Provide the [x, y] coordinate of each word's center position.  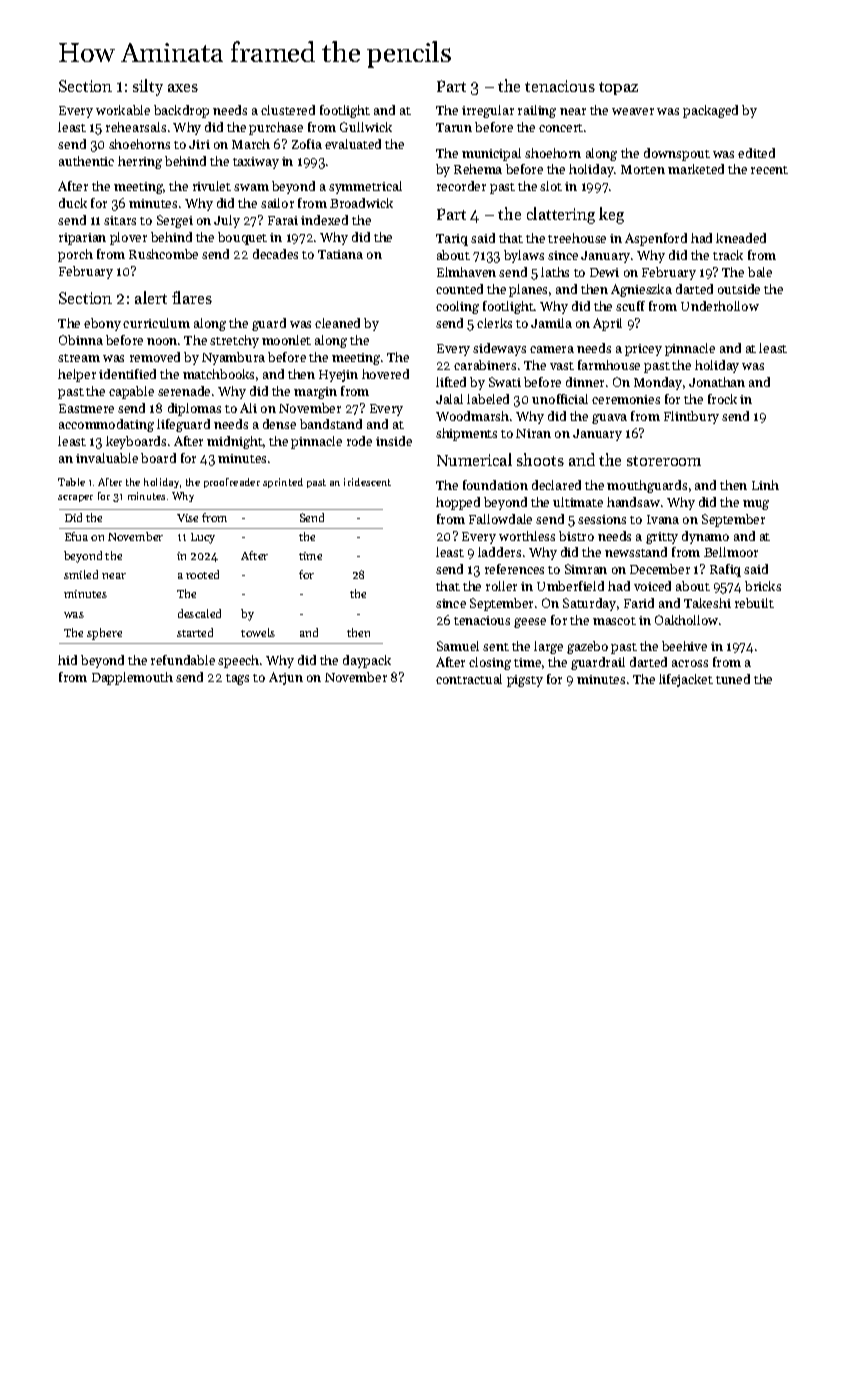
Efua [76, 536]
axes [183, 88]
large [548, 647]
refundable [183, 660]
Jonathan [717, 382]
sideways [499, 349]
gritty [662, 538]
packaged [710, 111]
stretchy [234, 341]
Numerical [474, 459]
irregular [488, 111]
